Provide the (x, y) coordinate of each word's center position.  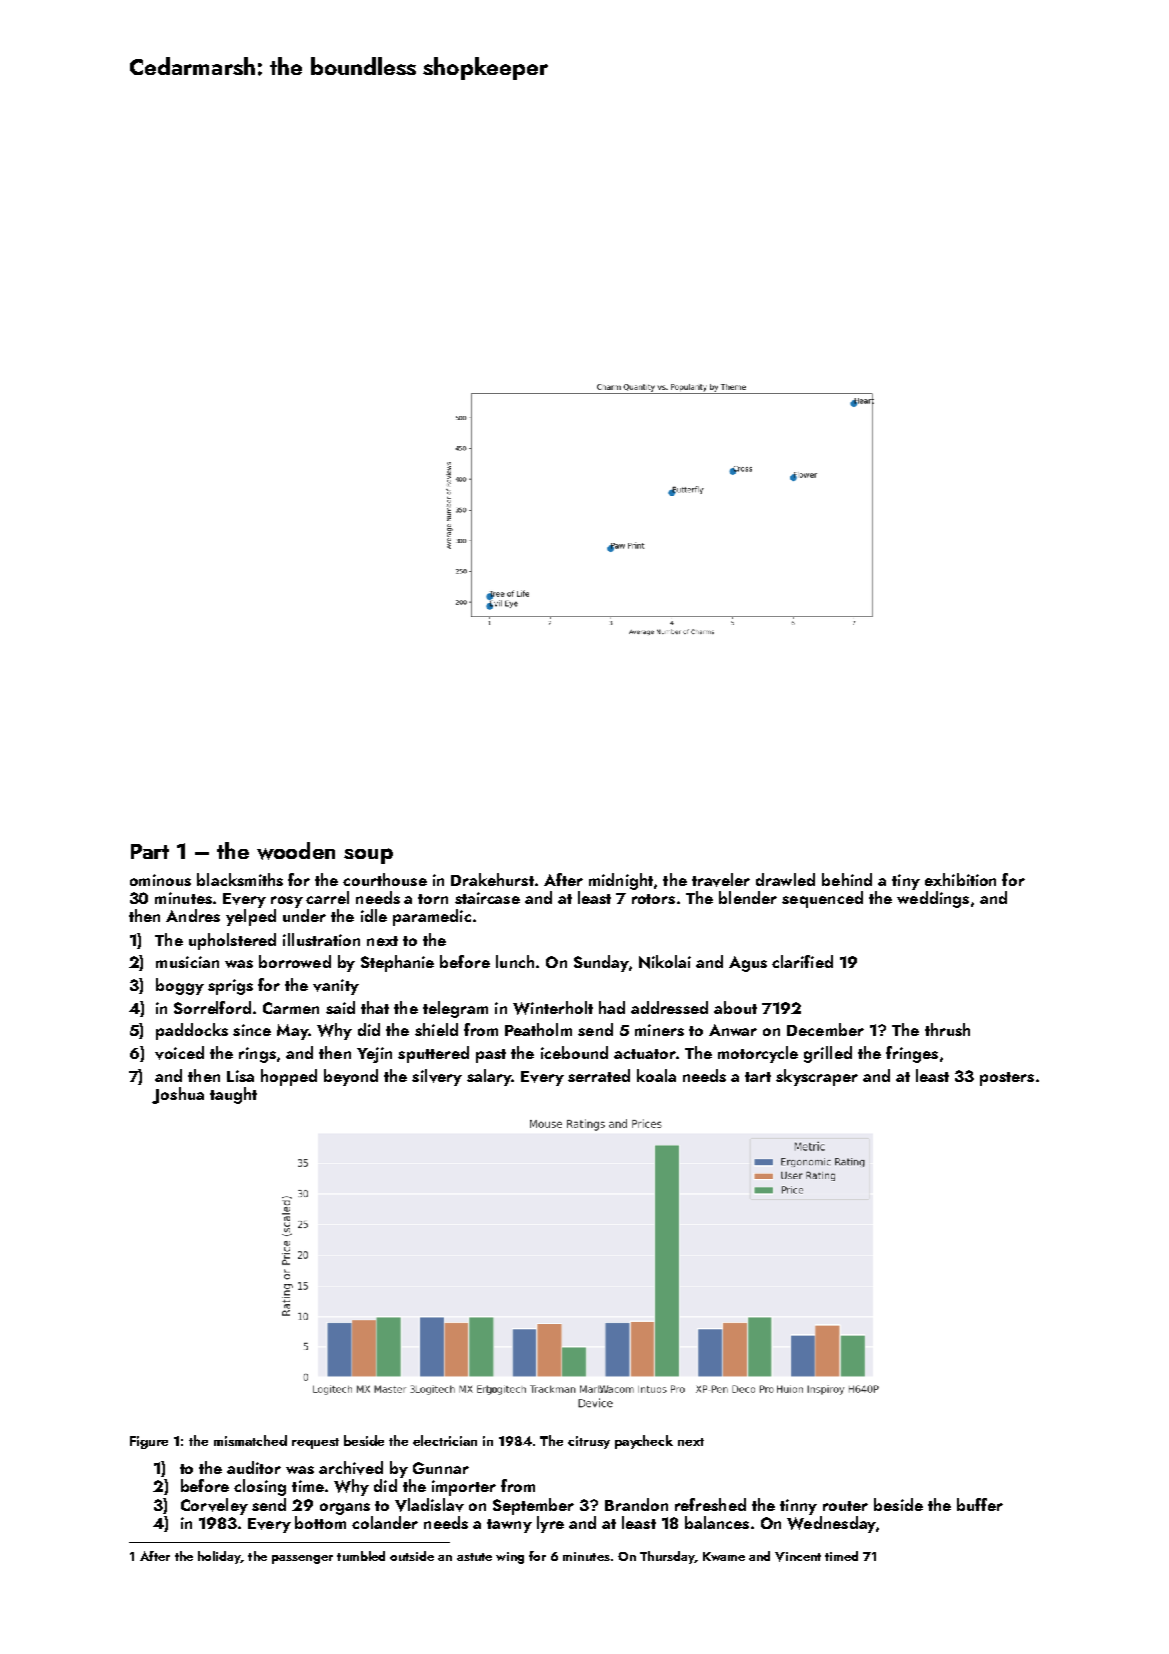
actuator (645, 1054)
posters (1007, 1079)
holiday (219, 1557)
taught (233, 1095)
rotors (653, 899)
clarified (802, 961)
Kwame (724, 1556)
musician (187, 962)
